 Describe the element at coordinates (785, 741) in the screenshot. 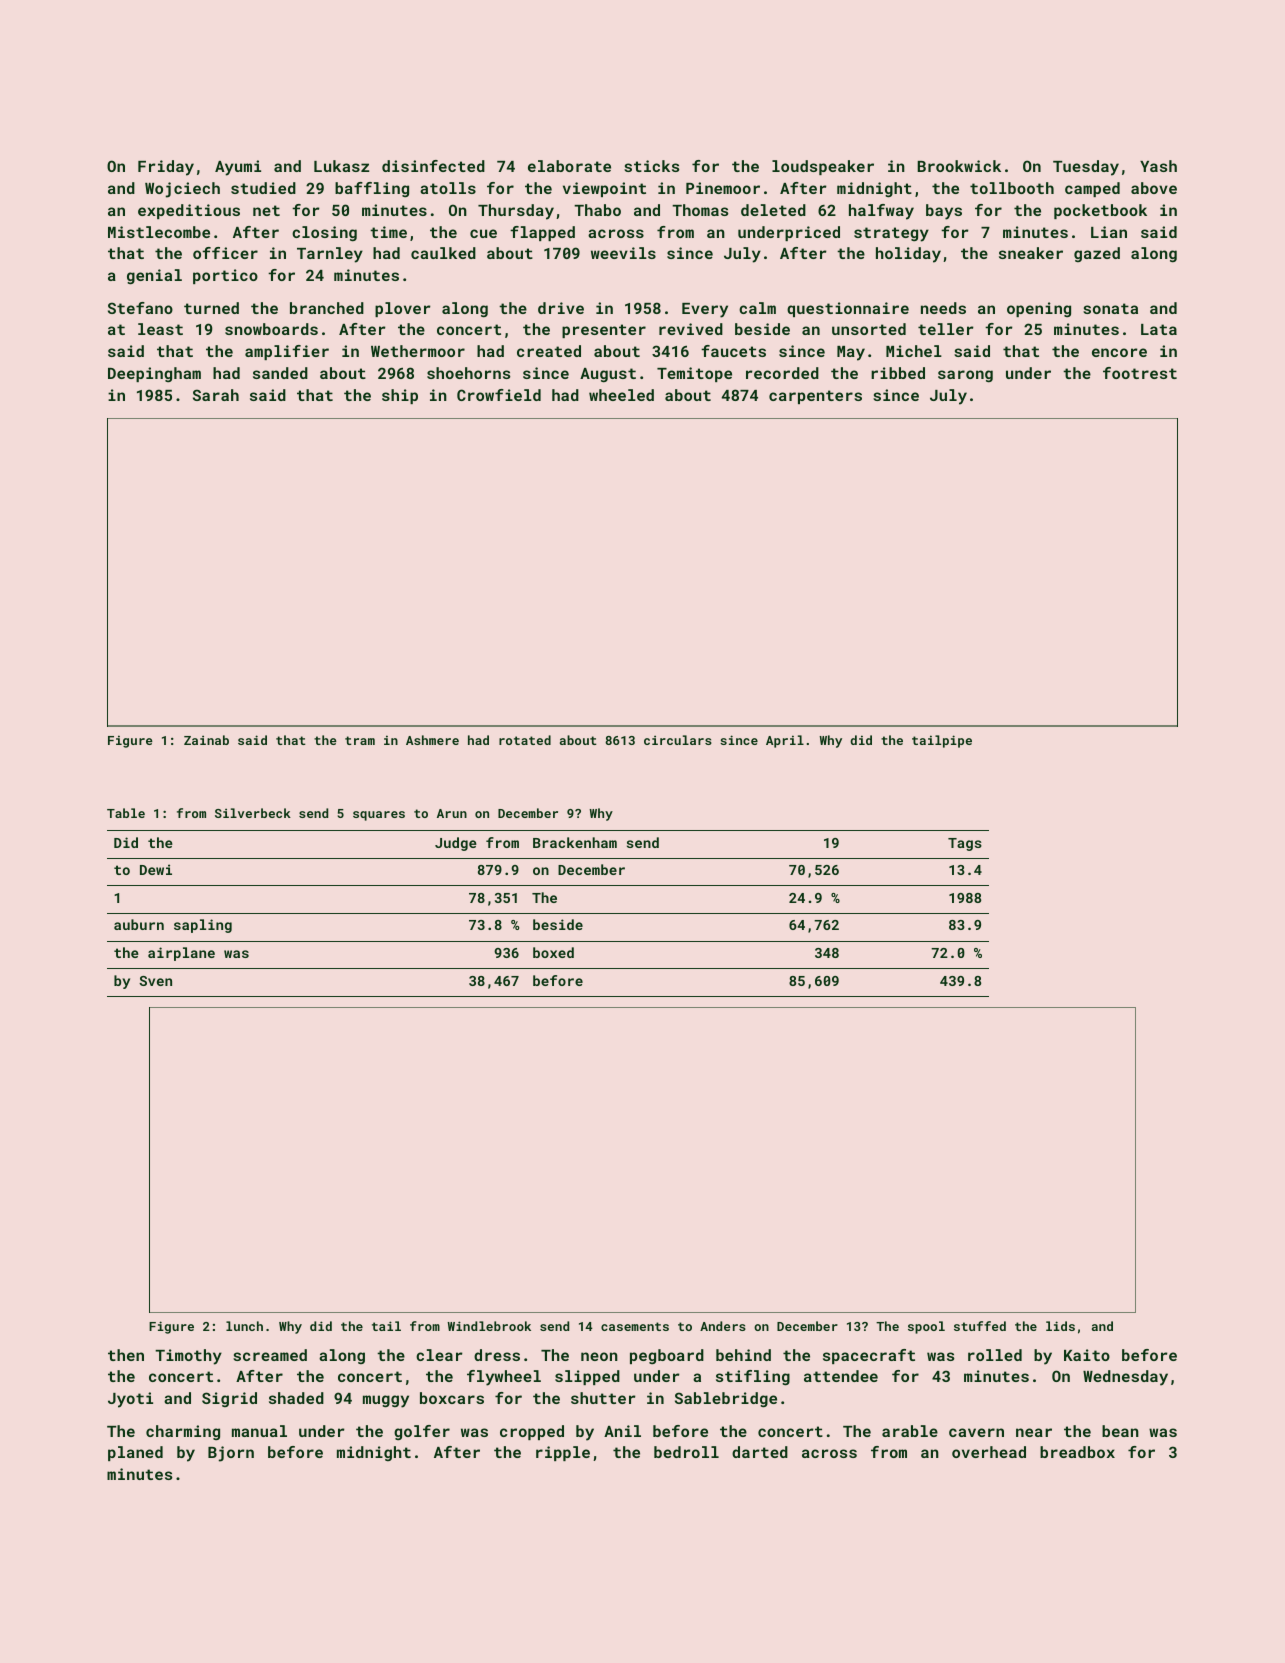

I see `April` at that location.
